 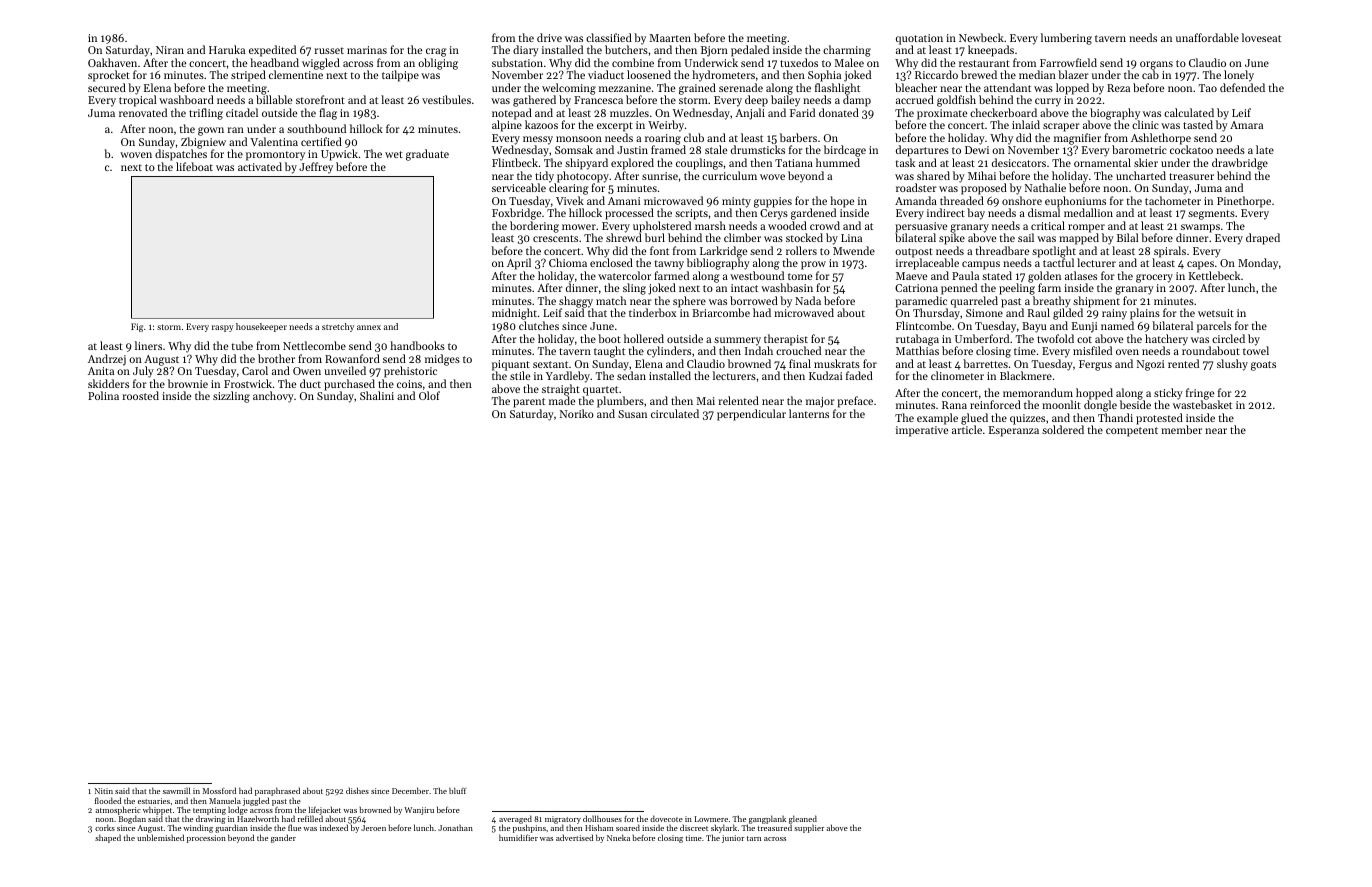 I want to click on loveseat, so click(x=1261, y=37).
